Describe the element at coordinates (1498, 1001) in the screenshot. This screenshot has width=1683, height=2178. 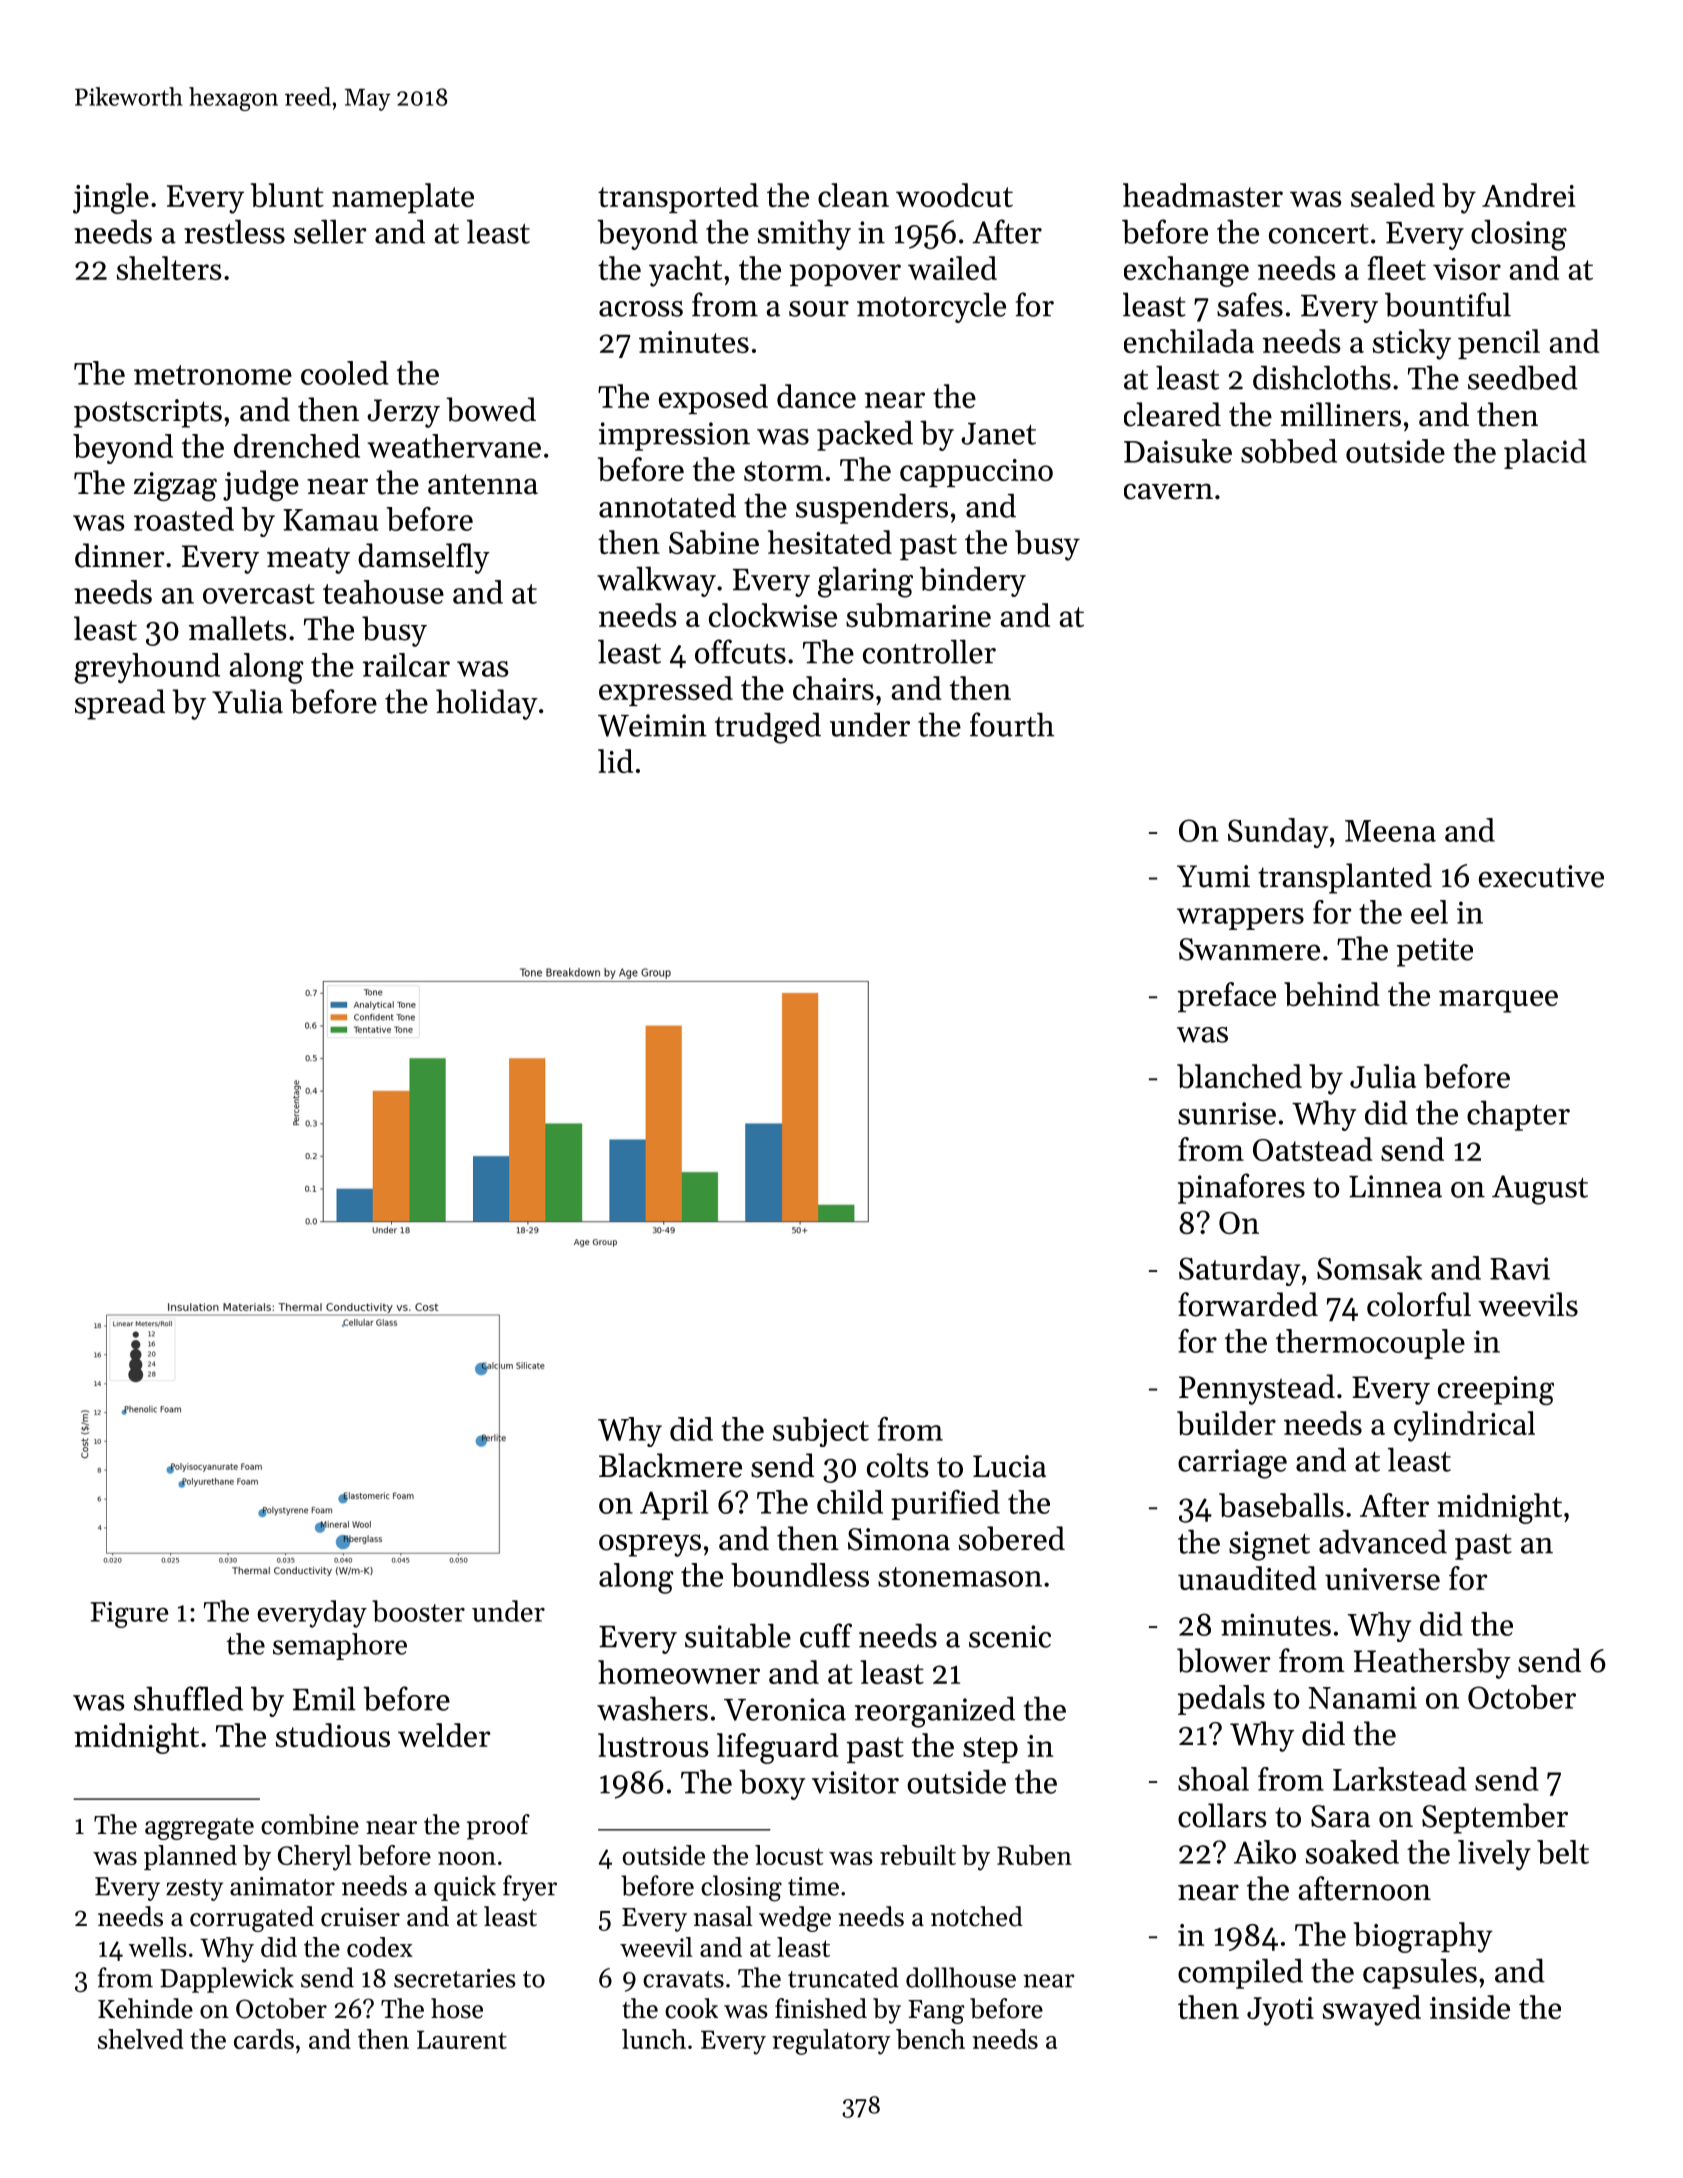
I see `marquee` at that location.
